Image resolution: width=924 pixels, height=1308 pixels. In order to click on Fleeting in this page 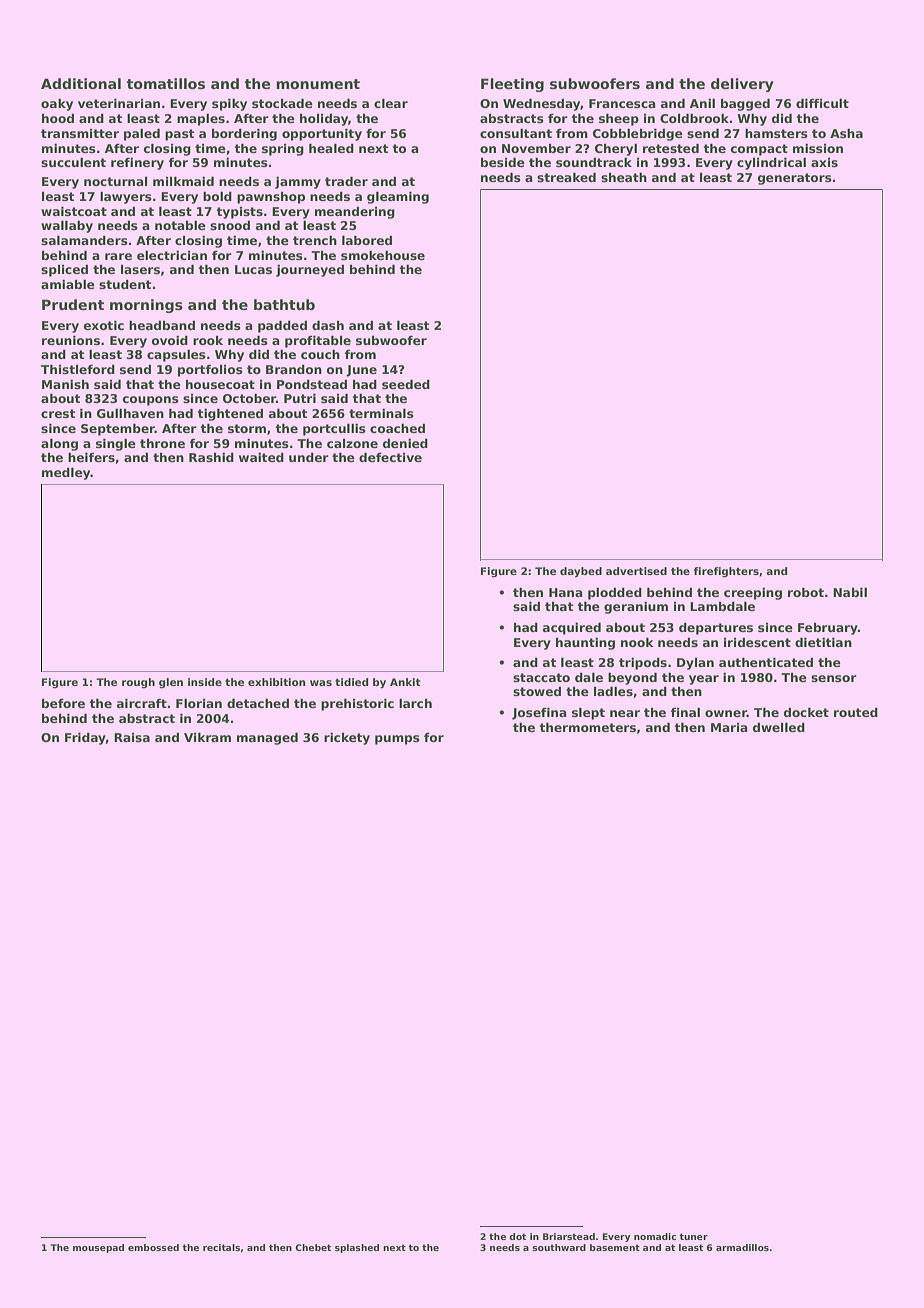, I will do `click(512, 85)`.
